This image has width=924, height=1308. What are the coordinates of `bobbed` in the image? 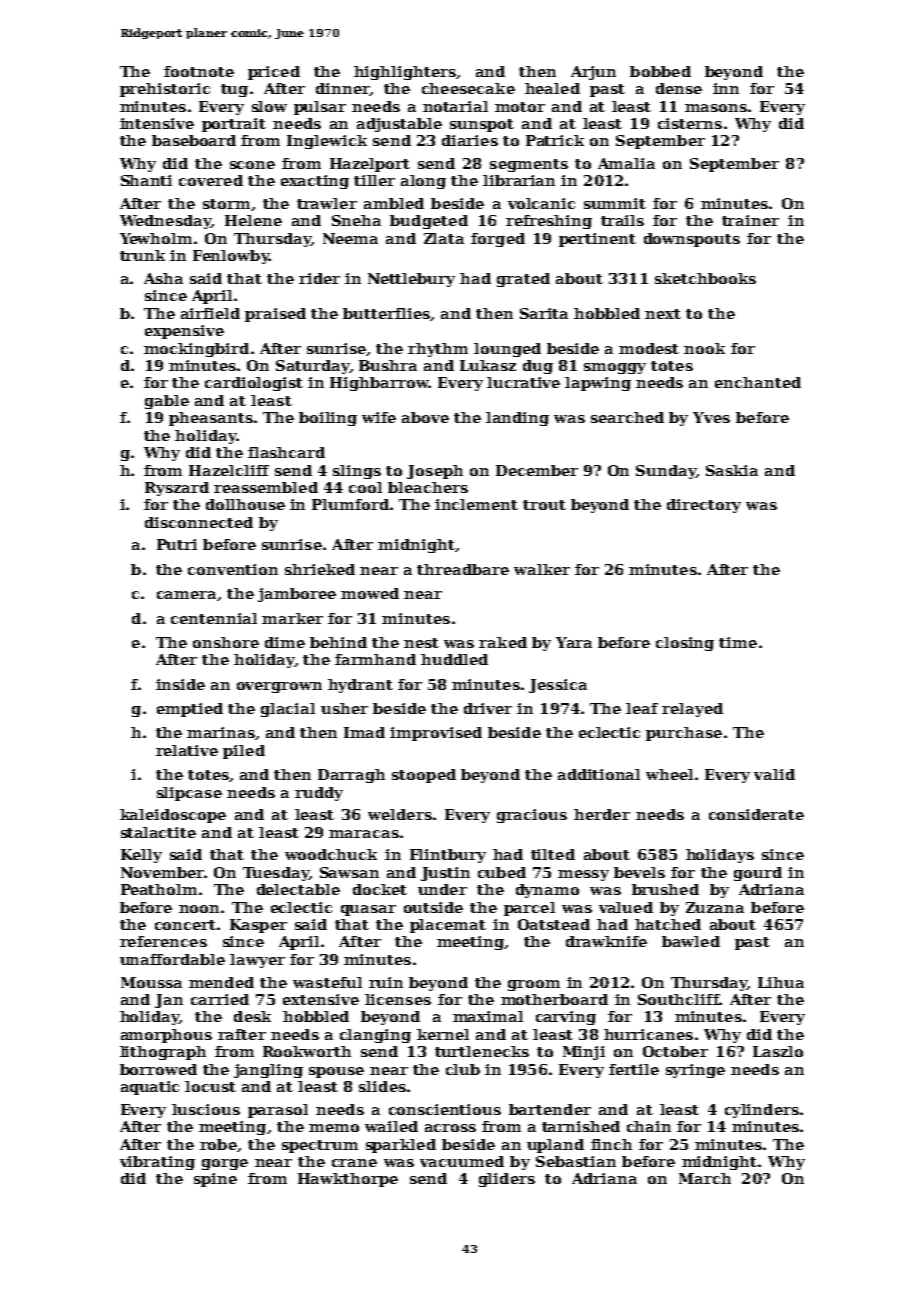 It's located at (660, 71).
